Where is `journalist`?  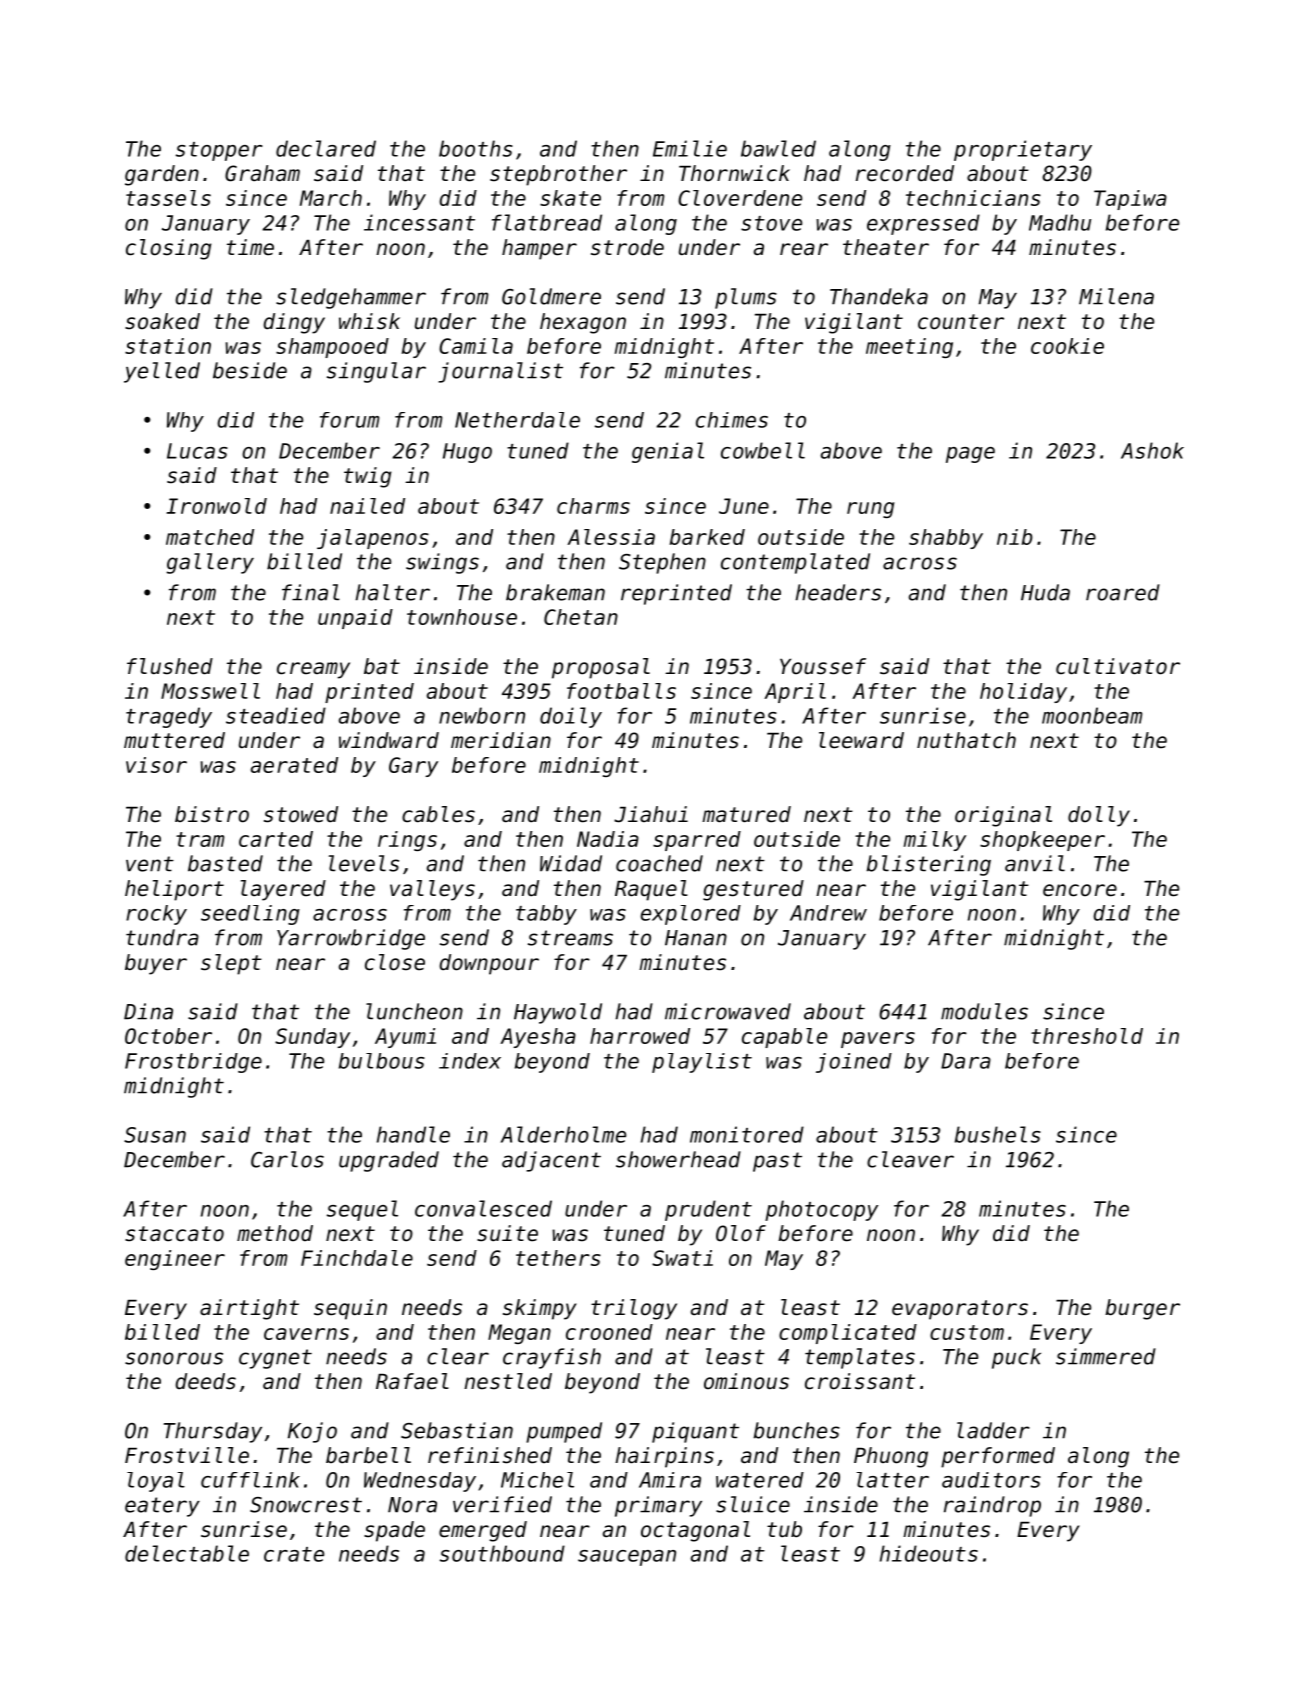 journalist is located at coordinates (501, 372).
